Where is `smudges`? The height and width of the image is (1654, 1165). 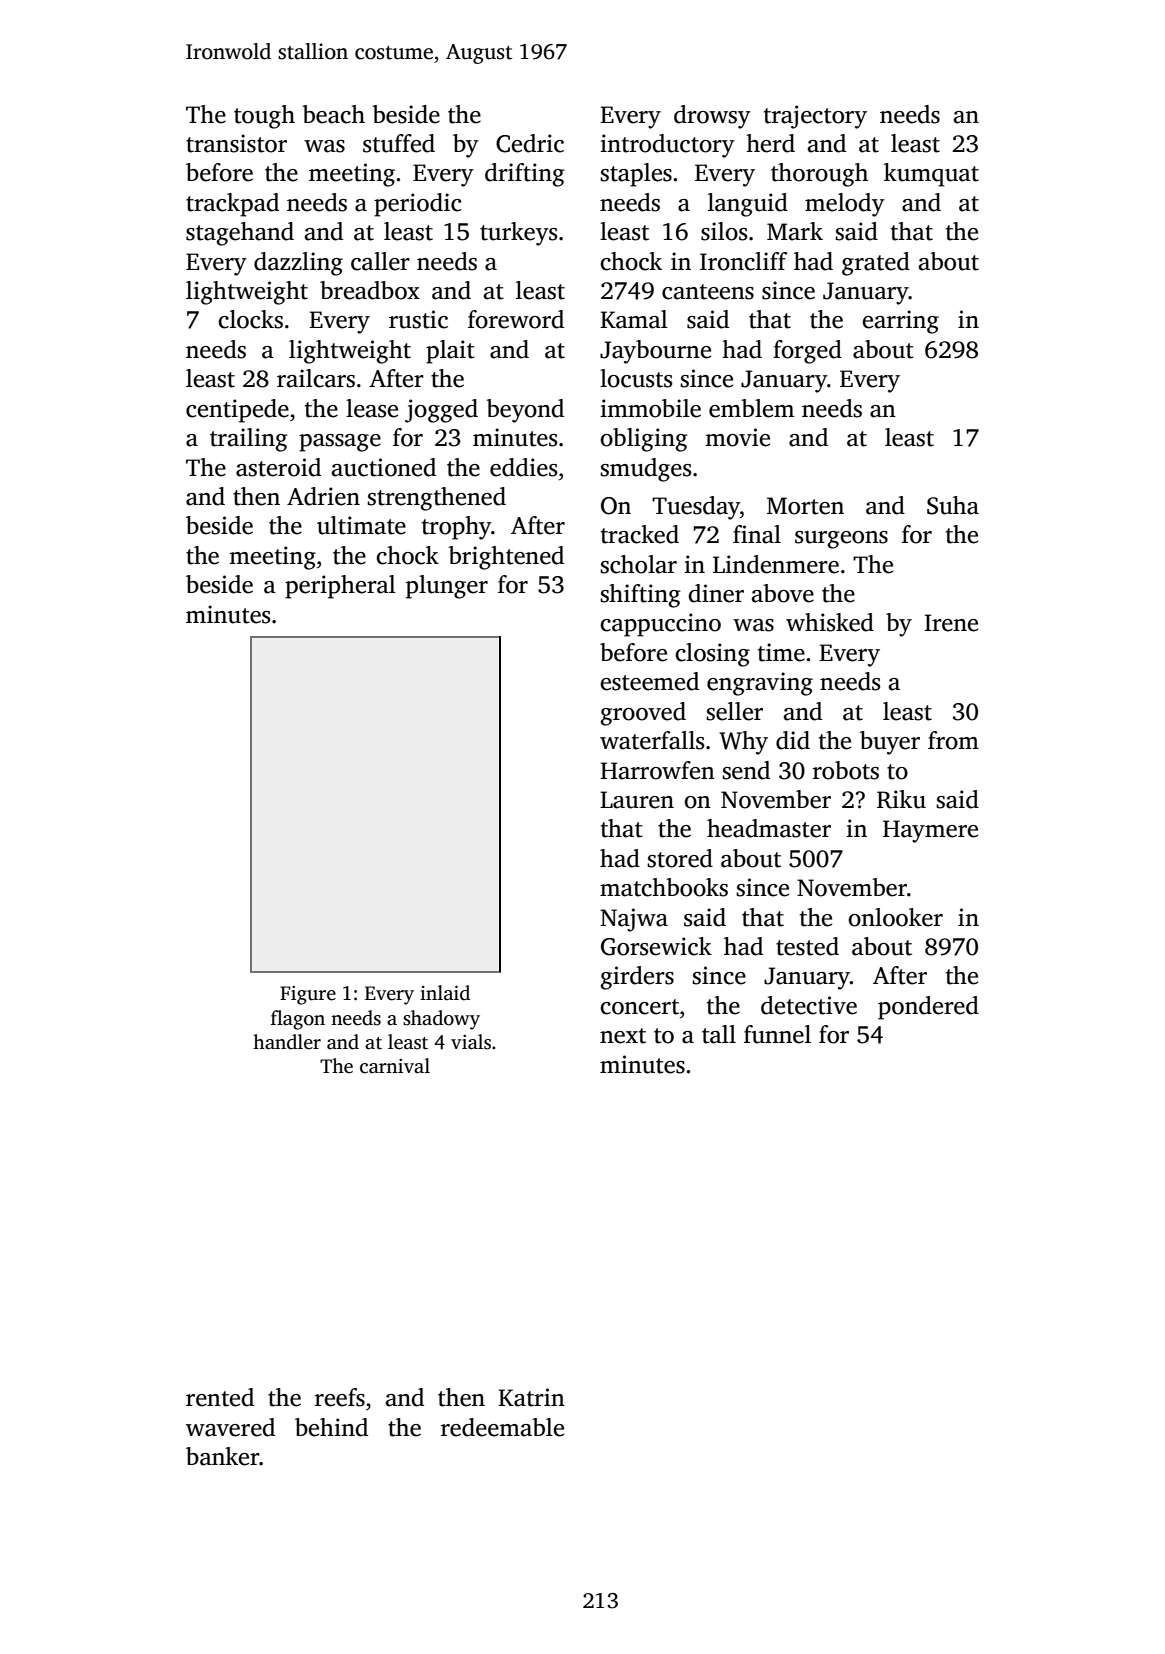
smudges is located at coordinates (646, 470).
